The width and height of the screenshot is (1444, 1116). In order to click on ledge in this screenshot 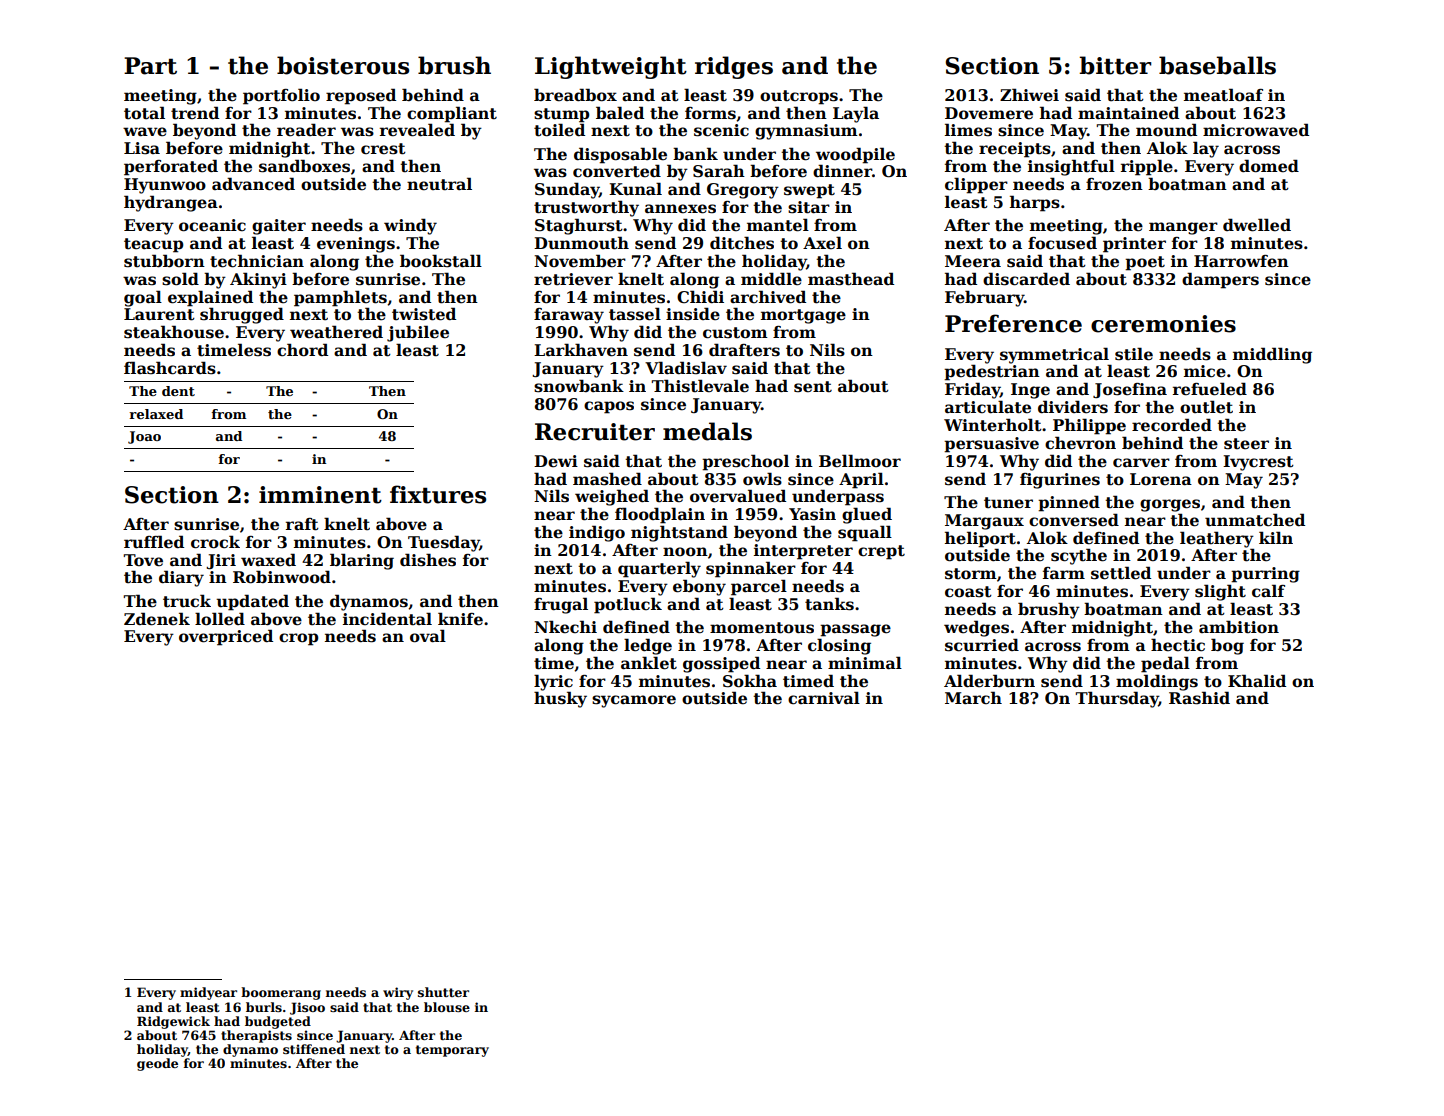, I will do `click(648, 646)`.
